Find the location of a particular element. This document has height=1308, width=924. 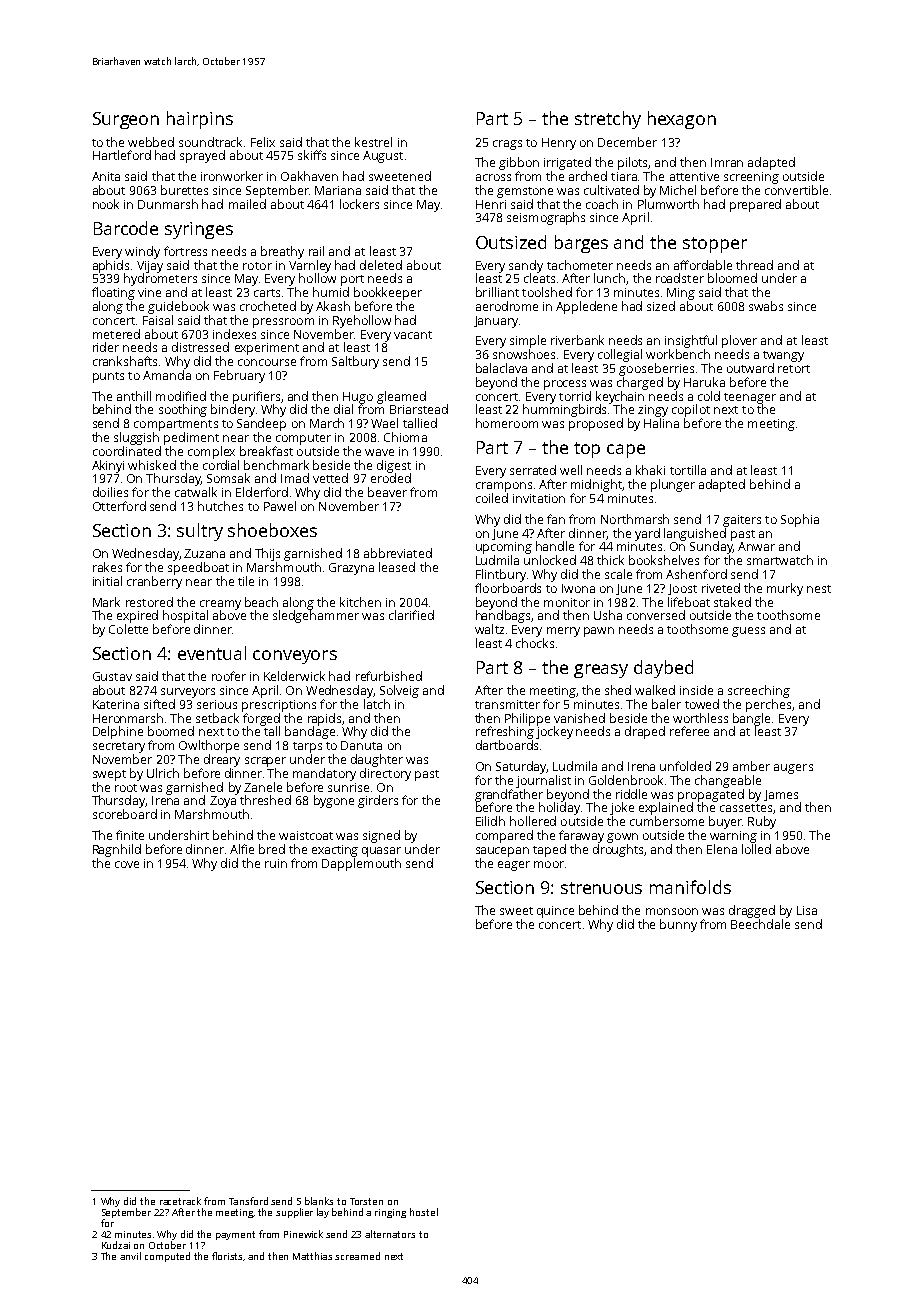

insightful is located at coordinates (691, 341).
